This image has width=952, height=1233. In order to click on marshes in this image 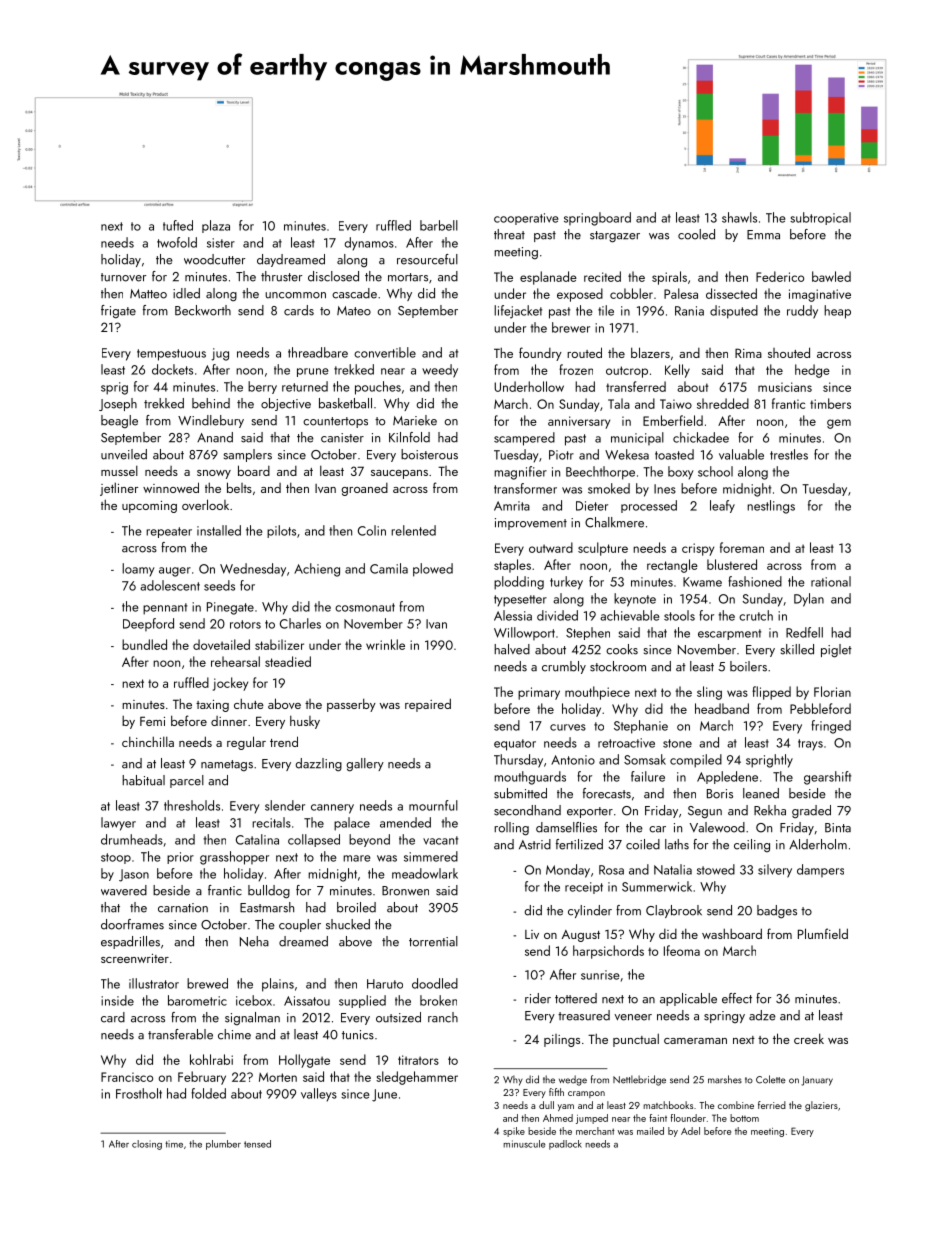, I will do `click(725, 1079)`.
